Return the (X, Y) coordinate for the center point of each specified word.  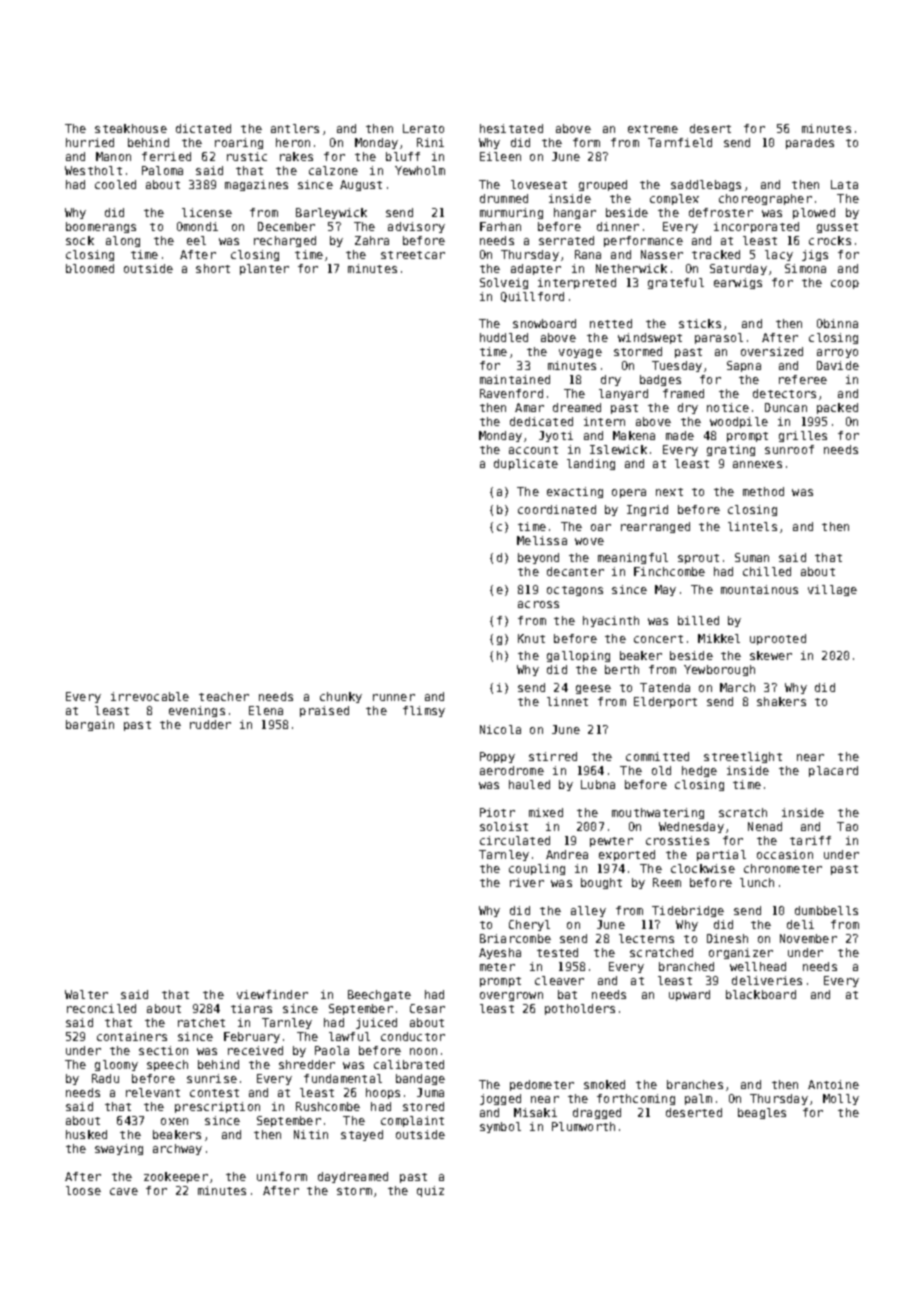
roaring (239, 143)
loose (83, 1190)
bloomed (90, 268)
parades (810, 143)
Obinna (837, 323)
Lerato (423, 128)
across (538, 604)
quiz (430, 1191)
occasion (785, 854)
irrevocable (150, 696)
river (527, 882)
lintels (752, 526)
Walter (86, 994)
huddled (504, 337)
